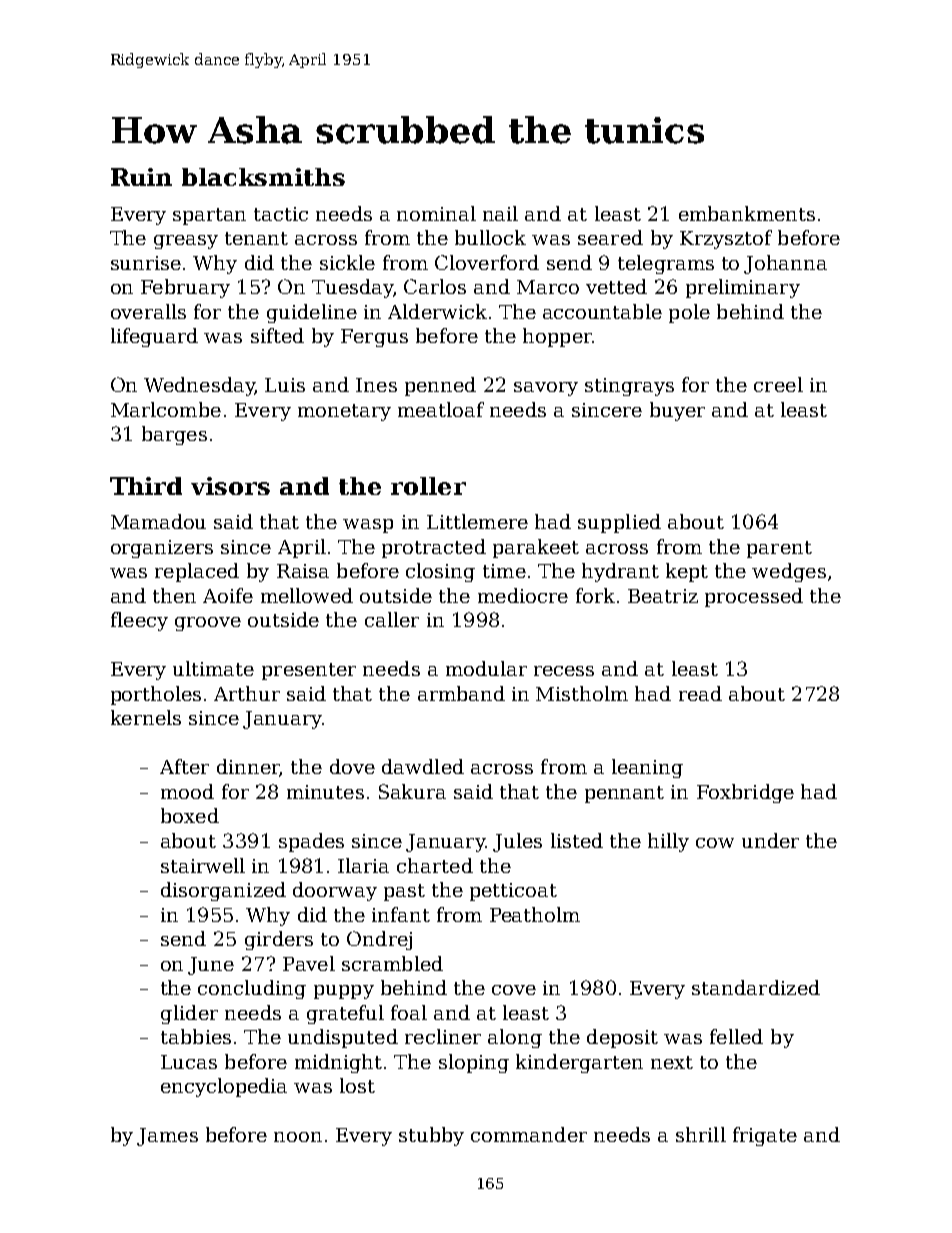 The image size is (952, 1233). What do you see at coordinates (770, 840) in the screenshot?
I see `under` at bounding box center [770, 840].
